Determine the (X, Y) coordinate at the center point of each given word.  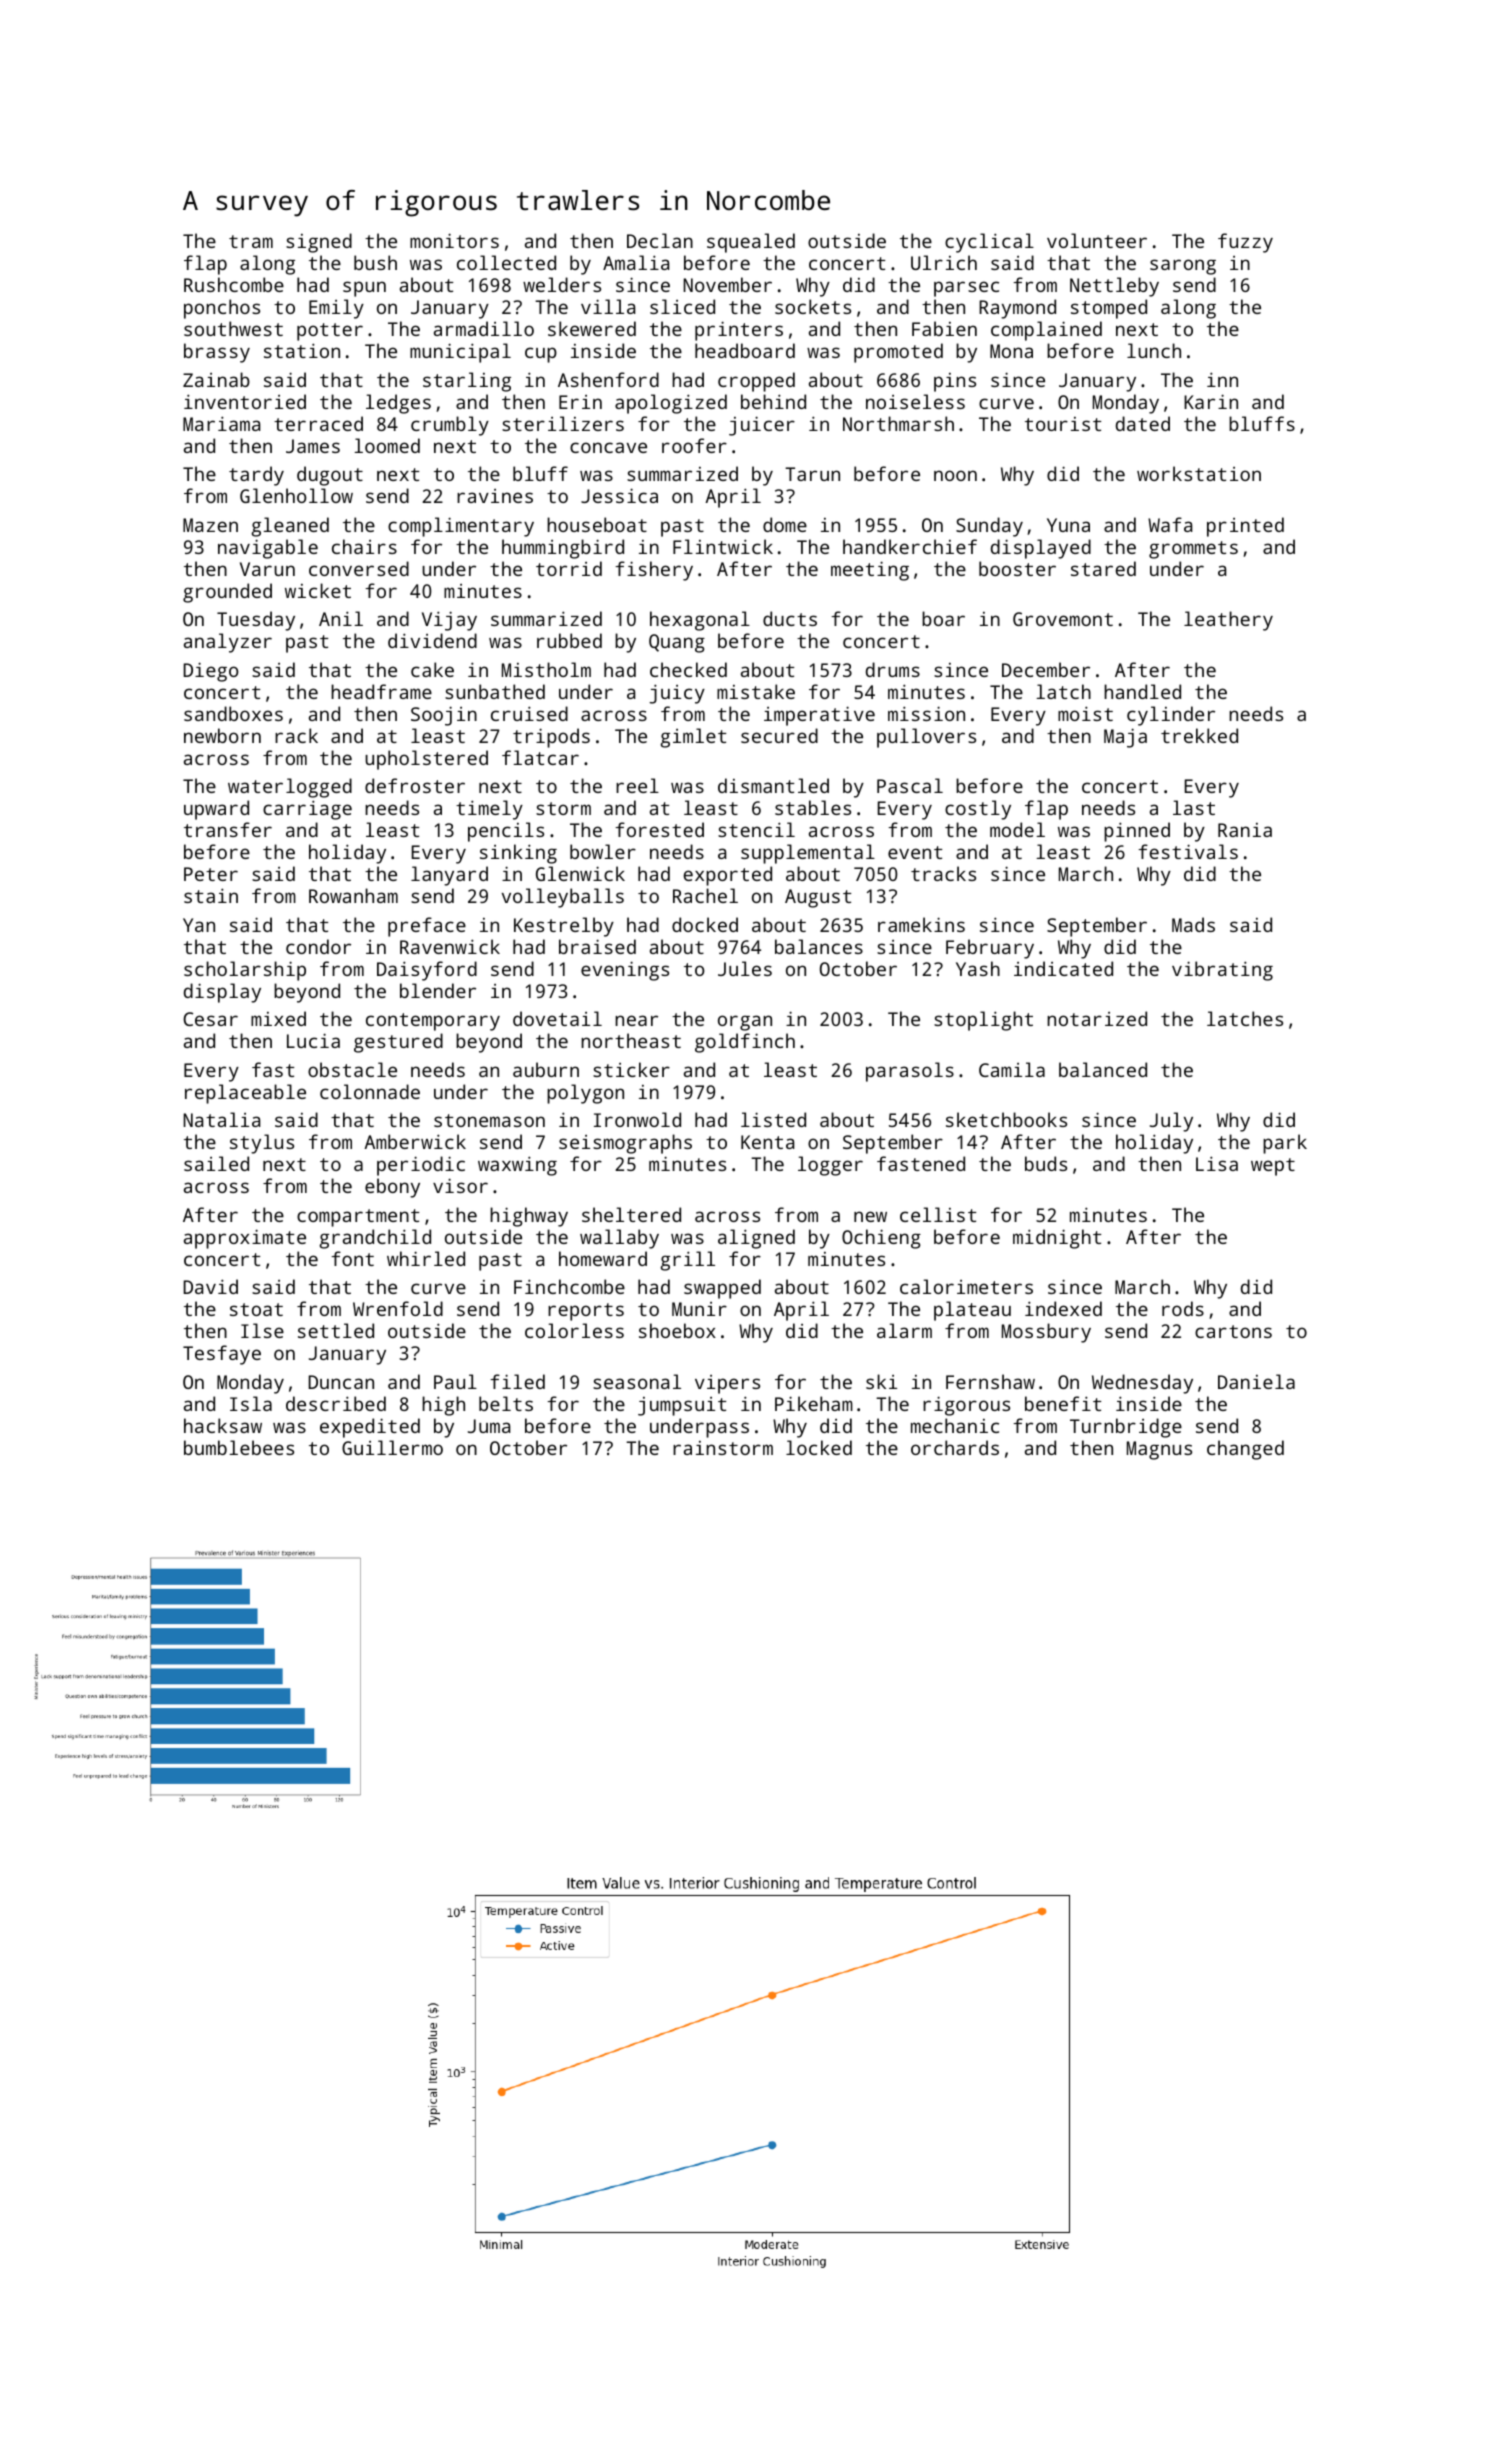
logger (830, 1166)
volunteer (1097, 240)
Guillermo (392, 1447)
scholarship (245, 971)
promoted (898, 353)
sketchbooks (1006, 1119)
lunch (1154, 350)
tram (251, 241)
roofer (694, 445)
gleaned (290, 527)
